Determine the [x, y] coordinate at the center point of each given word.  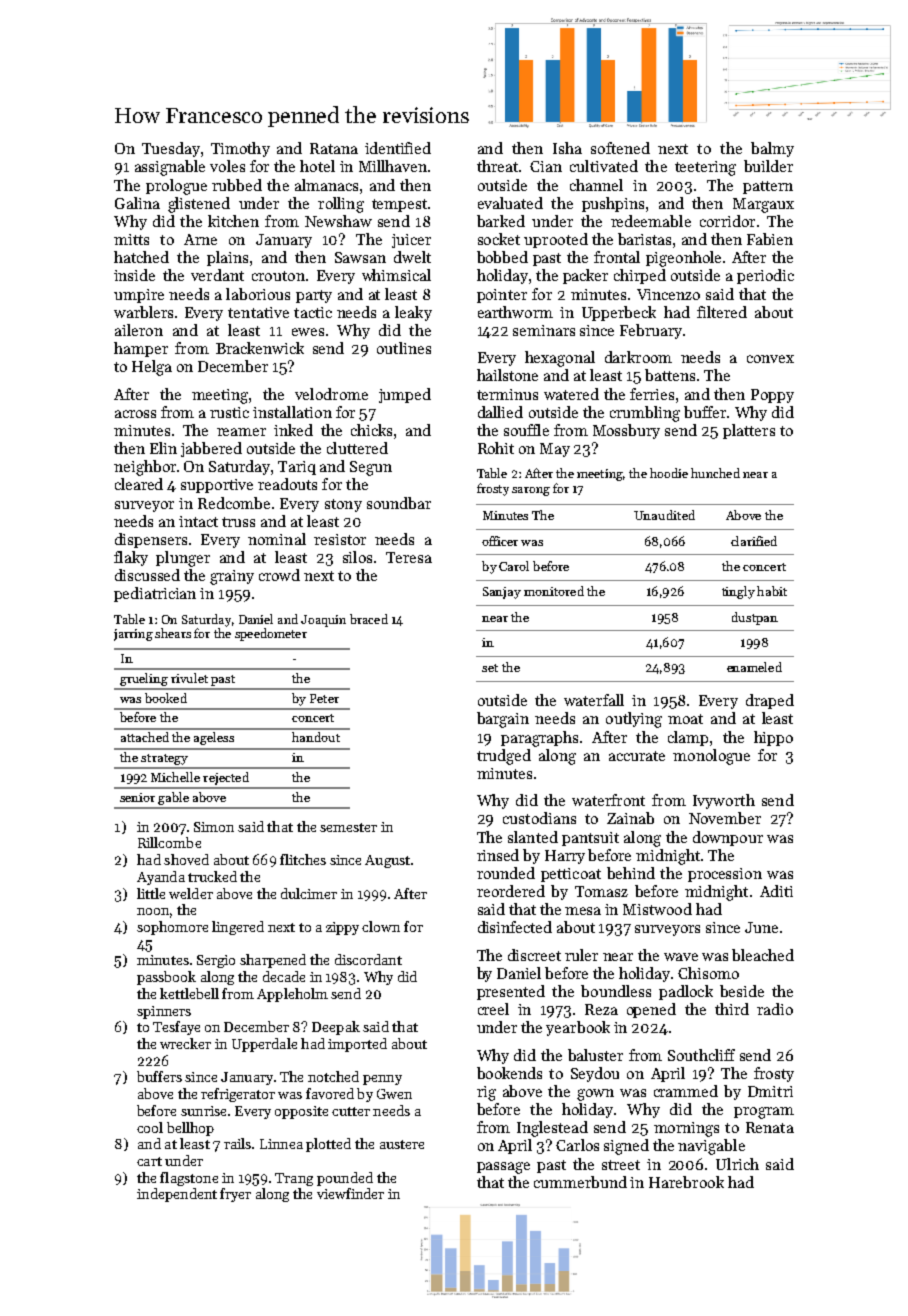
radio [775, 1009]
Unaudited [664, 515]
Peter [324, 698]
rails [237, 1143]
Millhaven [393, 166]
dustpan [755, 618]
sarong [531, 491]
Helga [152, 368]
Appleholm [292, 995]
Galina [137, 203]
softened [620, 148]
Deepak [336, 1028]
